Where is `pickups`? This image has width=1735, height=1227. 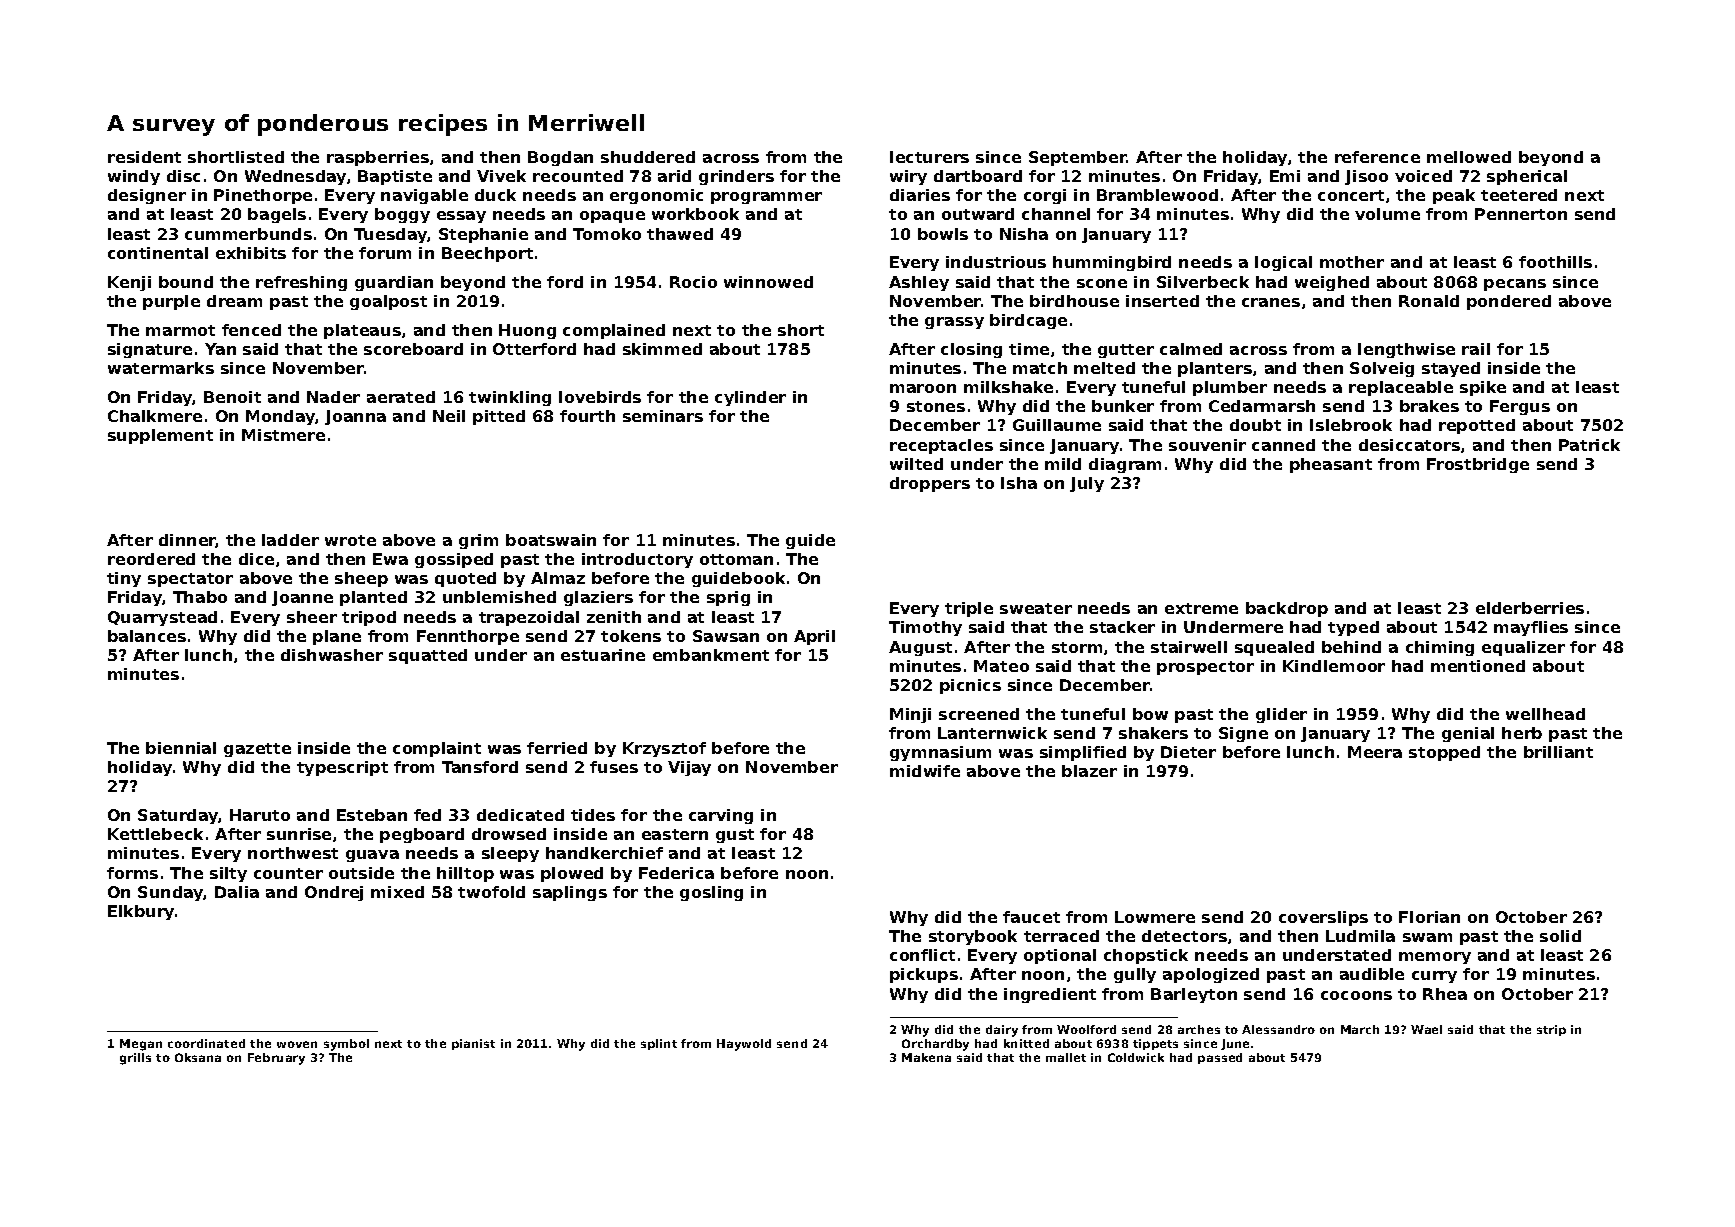
pickups is located at coordinates (924, 975).
